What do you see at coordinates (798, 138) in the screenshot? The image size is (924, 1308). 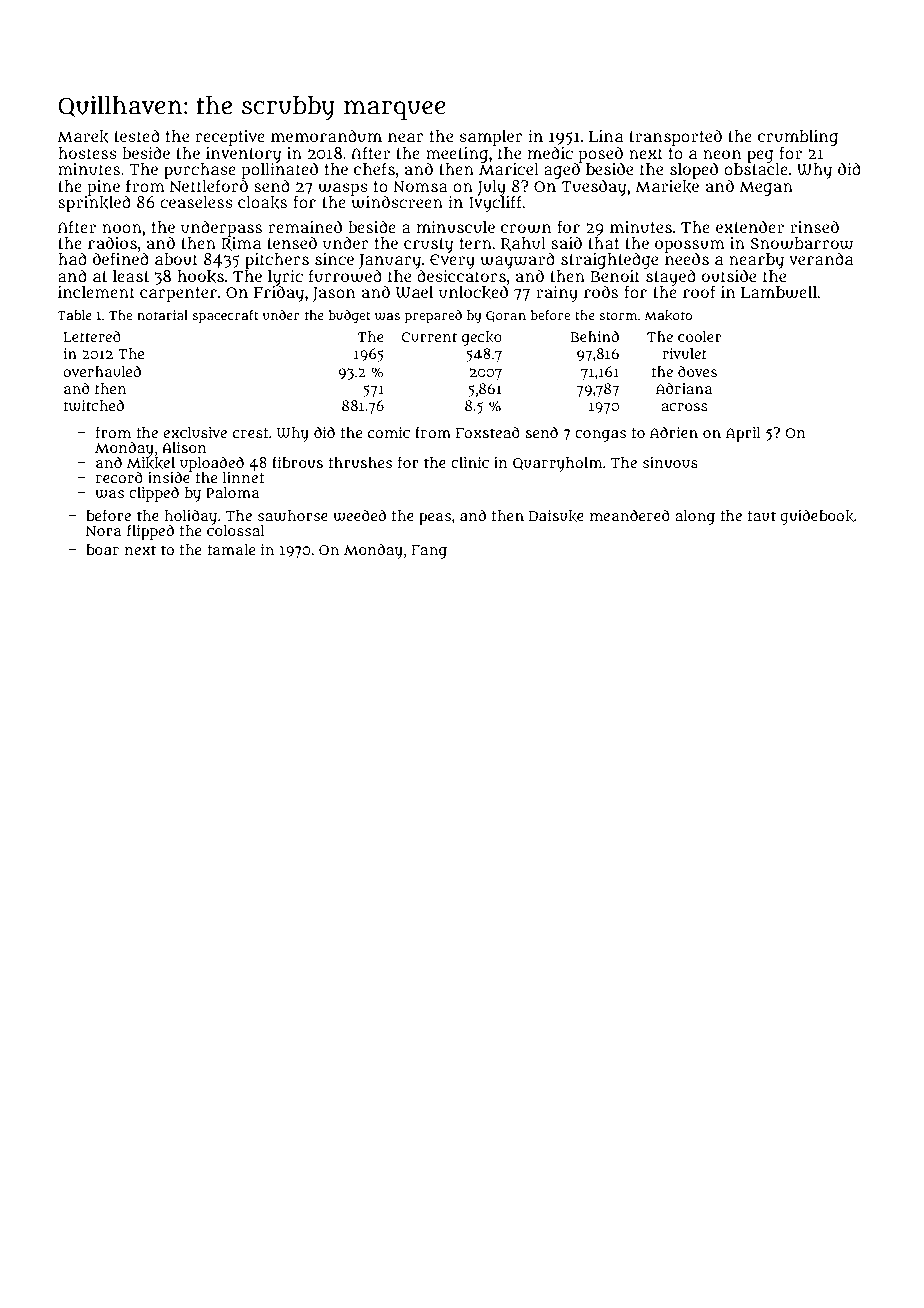 I see `crumbling` at bounding box center [798, 138].
